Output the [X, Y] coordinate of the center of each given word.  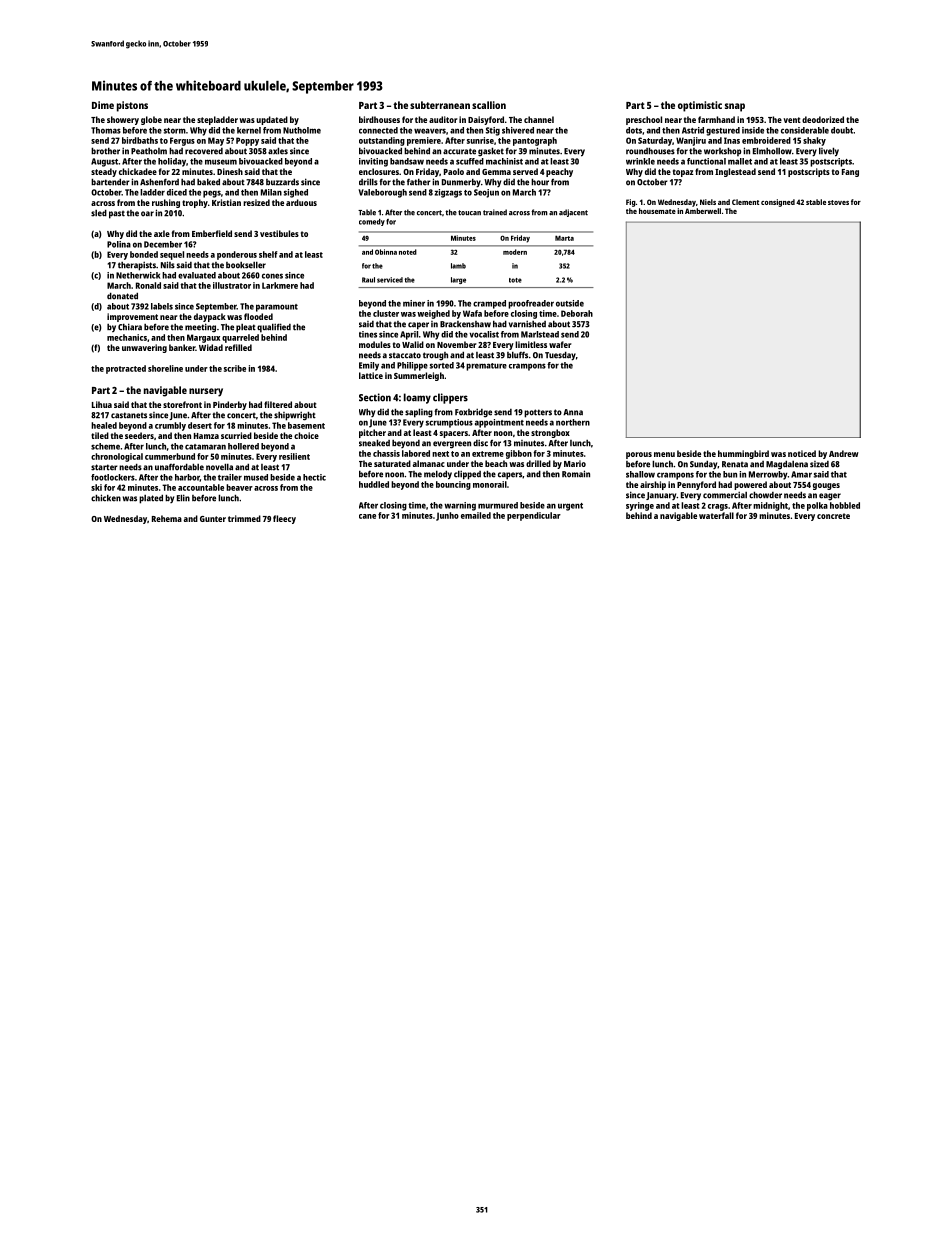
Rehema [167, 518]
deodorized [823, 119]
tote [515, 280]
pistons [132, 106]
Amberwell [703, 211]
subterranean [440, 105]
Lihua [102, 404]
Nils [168, 265]
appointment [499, 423]
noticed [802, 453]
